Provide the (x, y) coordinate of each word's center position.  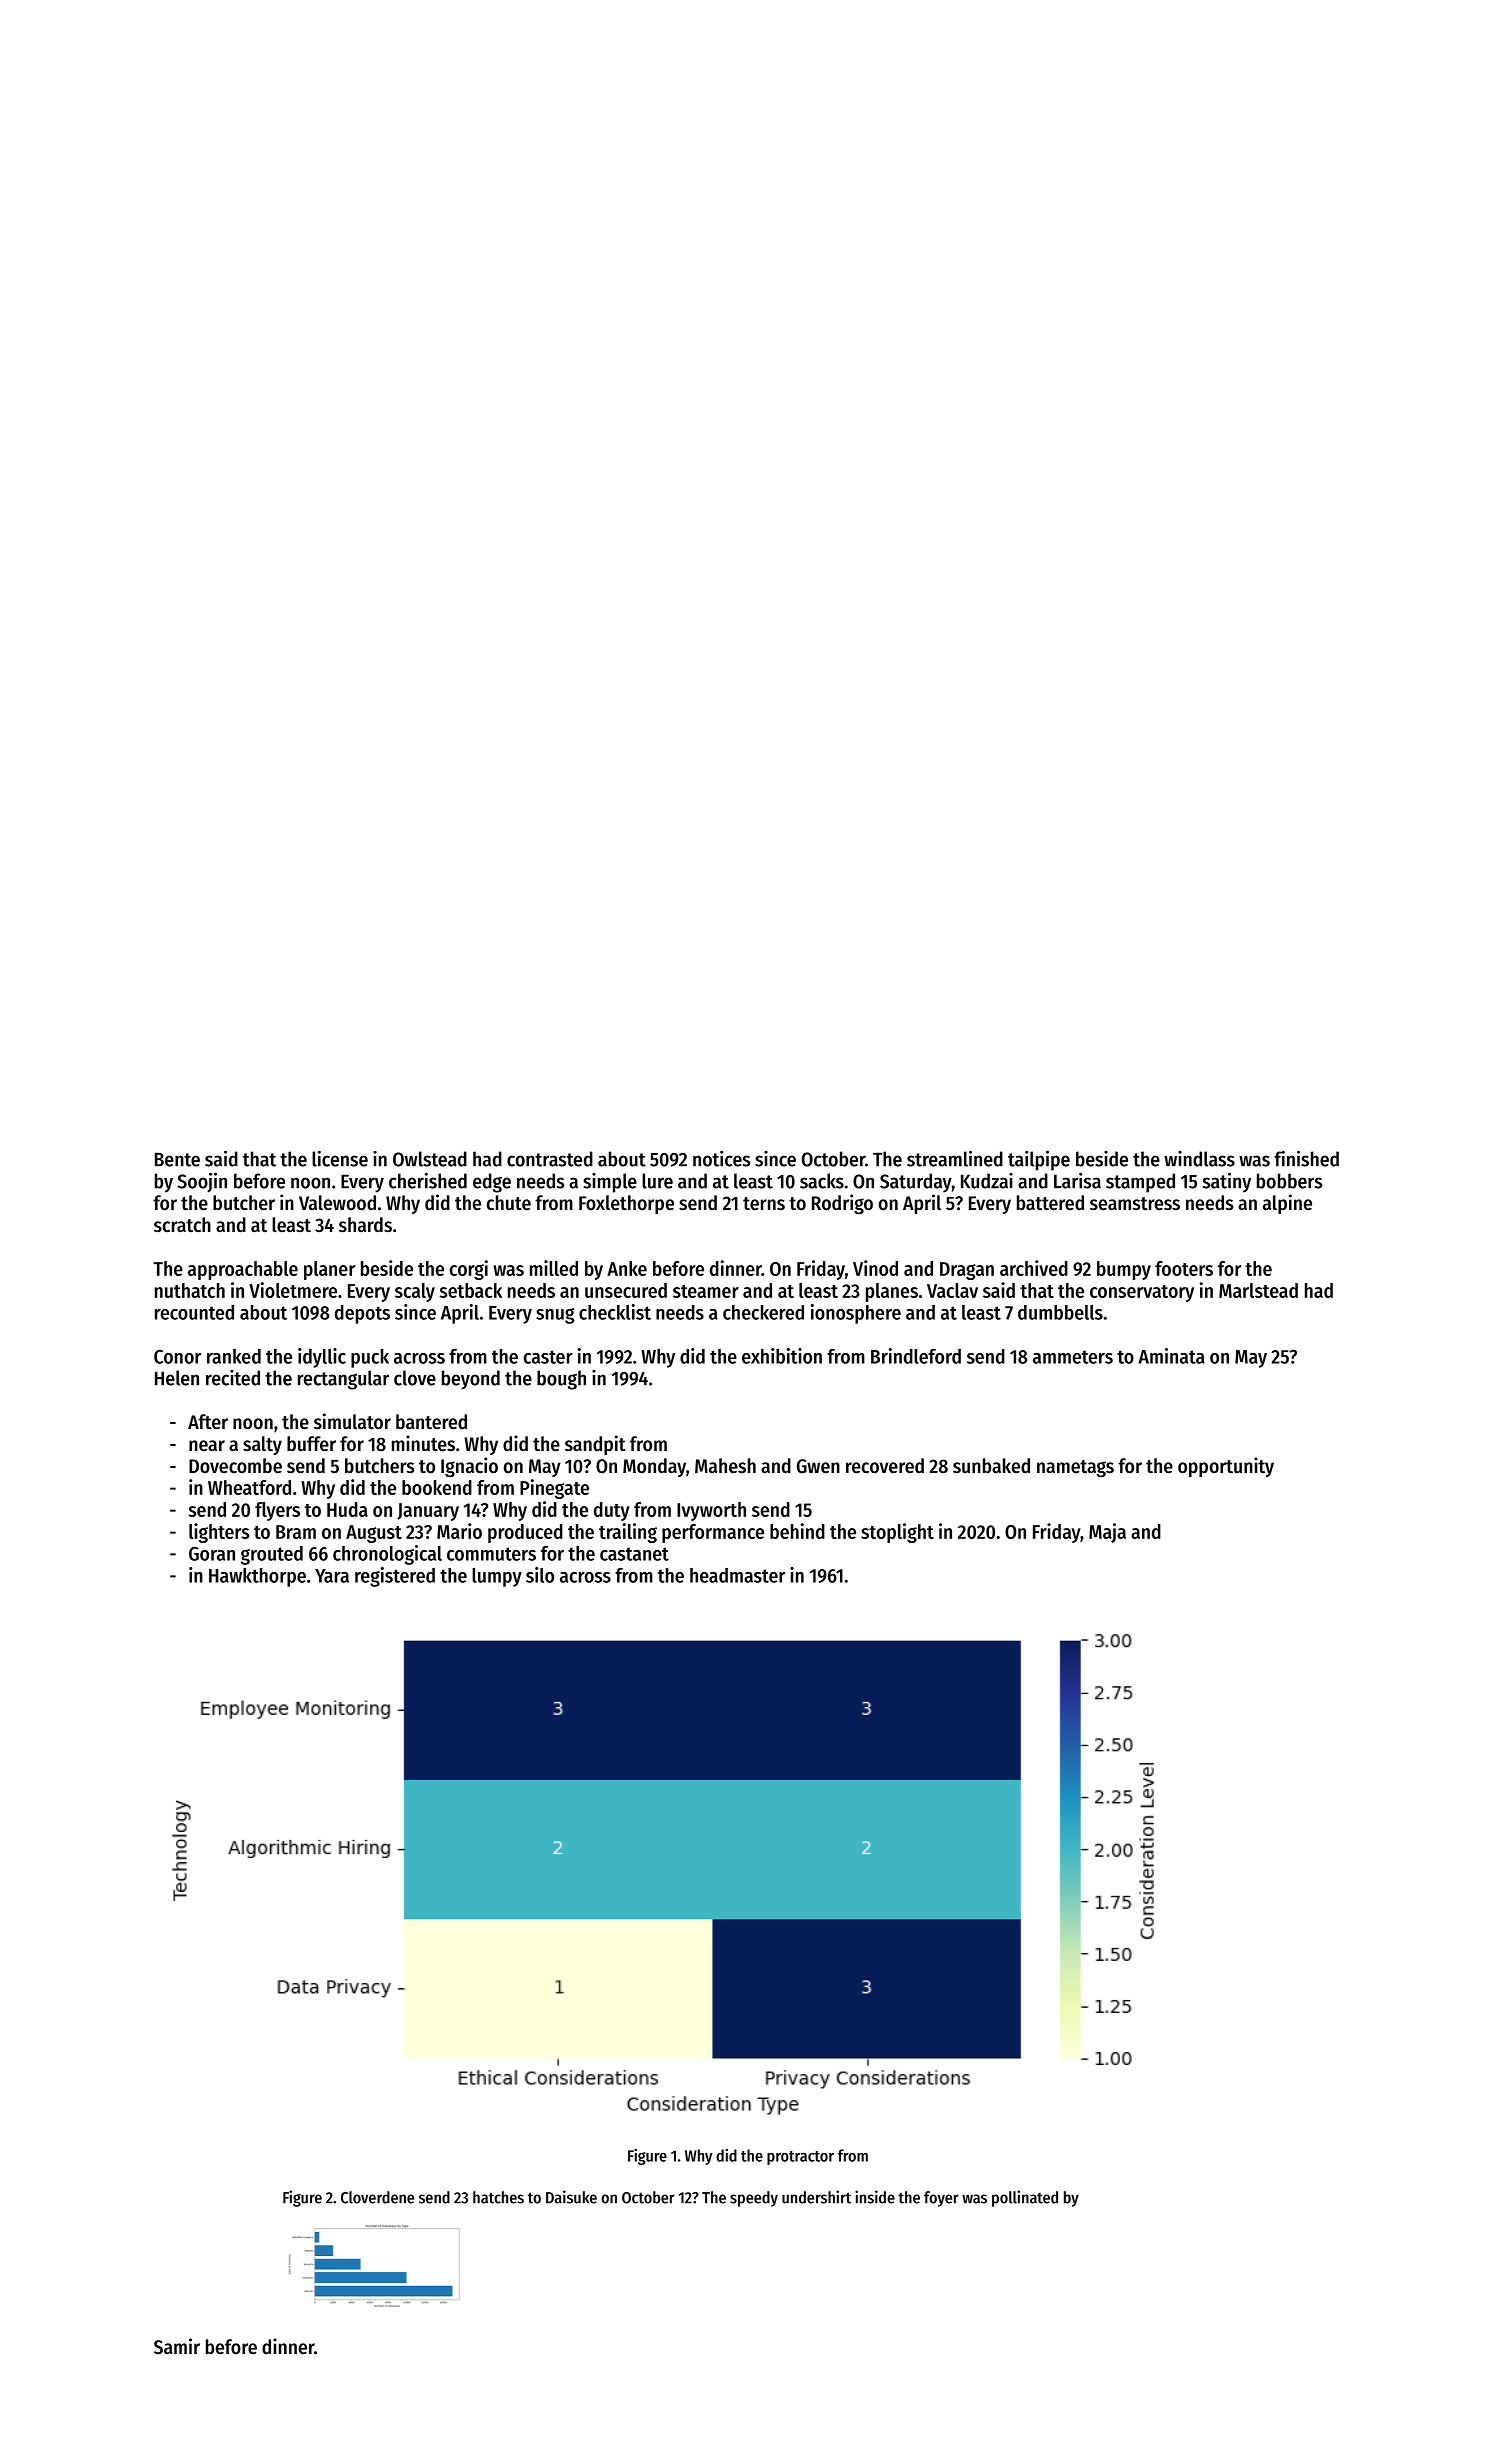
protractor (800, 2158)
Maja (1107, 1533)
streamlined (955, 1158)
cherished (428, 1181)
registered (395, 1577)
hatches (498, 2197)
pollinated (1025, 2198)
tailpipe (1039, 1160)
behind (797, 1531)
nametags (1075, 1468)
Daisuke (571, 2197)
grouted (272, 1555)
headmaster (737, 1575)
